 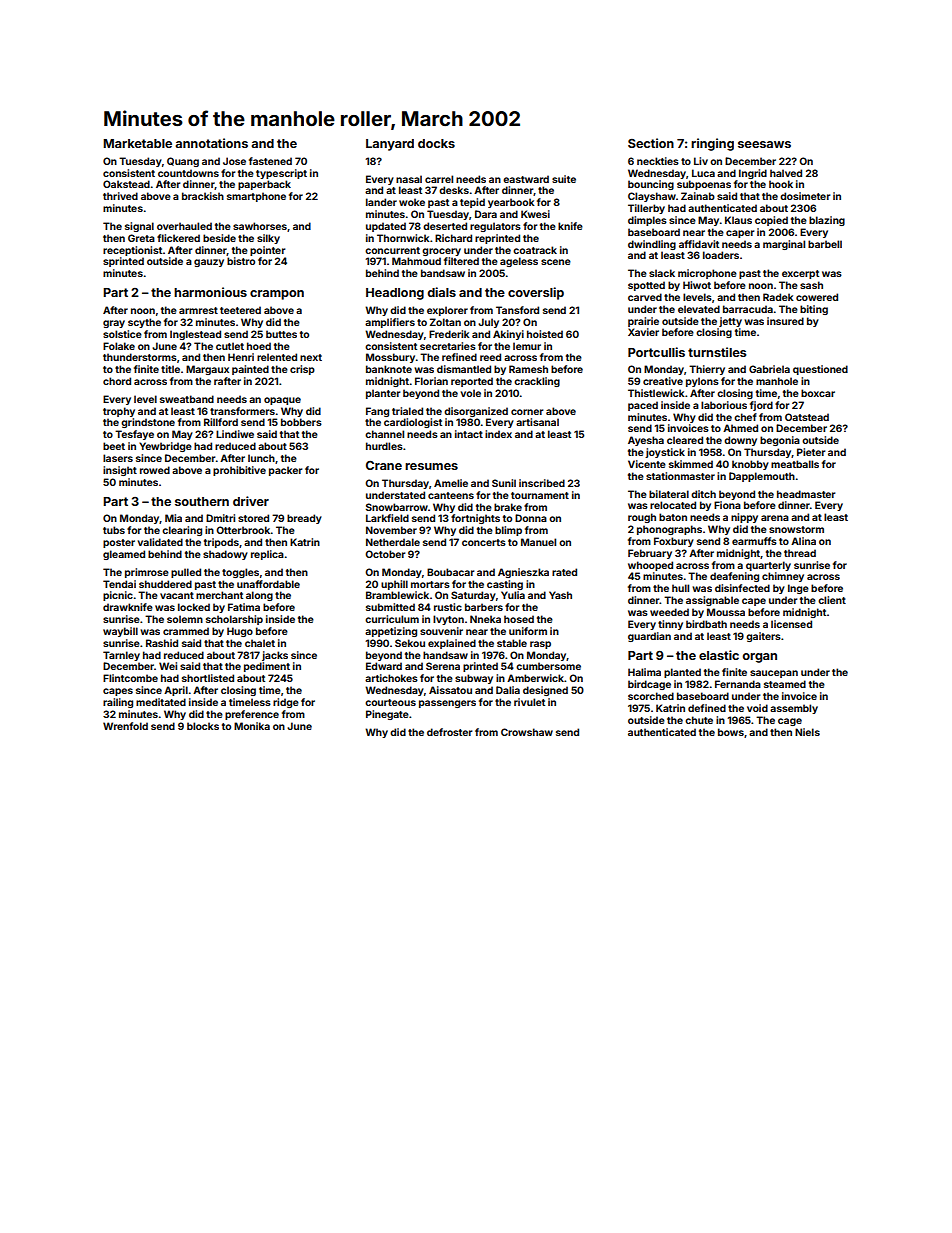 What do you see at coordinates (798, 589) in the screenshot?
I see `Inge` at bounding box center [798, 589].
